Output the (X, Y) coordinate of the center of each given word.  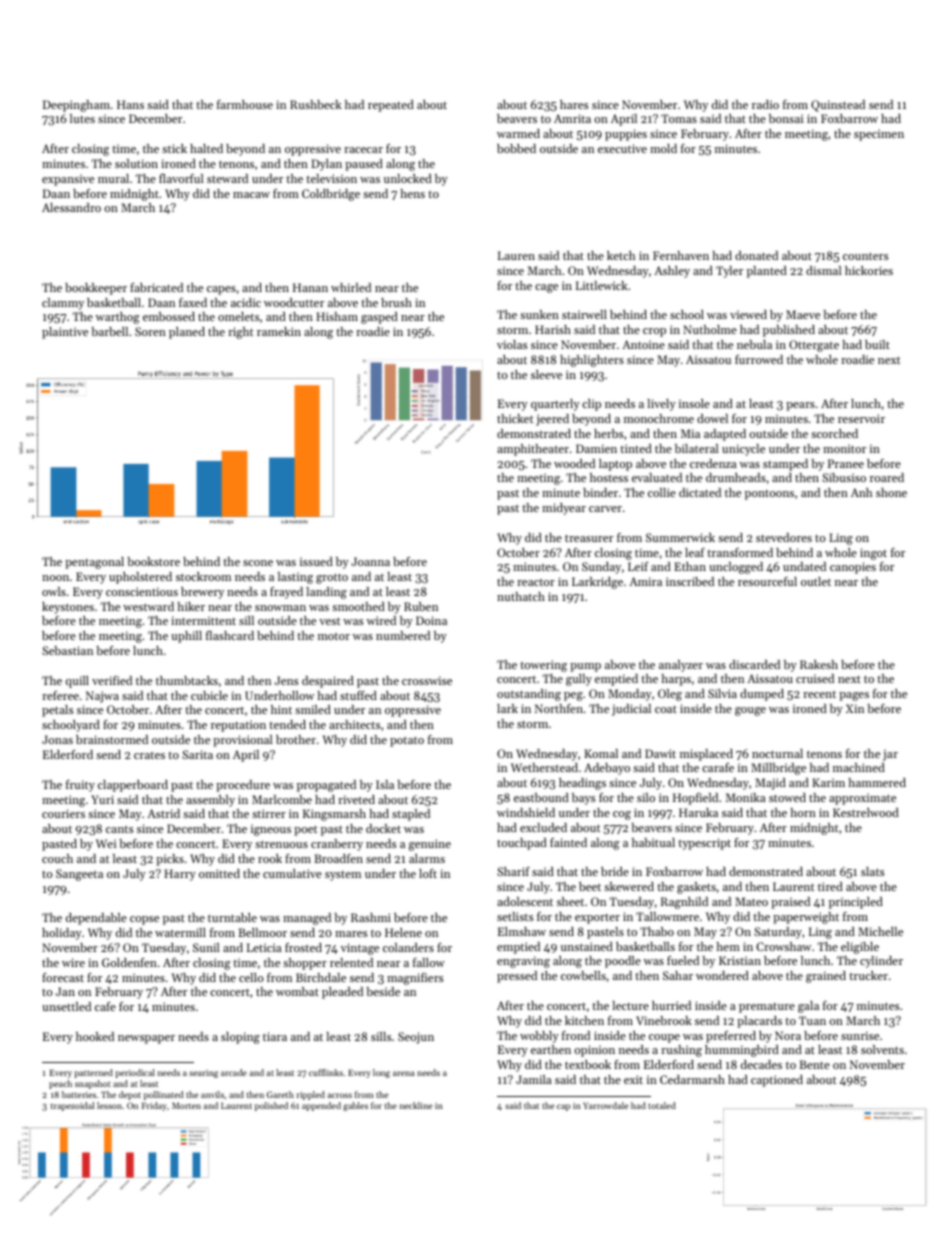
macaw (251, 195)
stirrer (269, 813)
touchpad (522, 844)
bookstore (153, 561)
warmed (518, 133)
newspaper (146, 1039)
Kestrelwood (866, 812)
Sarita (197, 754)
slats (872, 871)
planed (187, 333)
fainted (568, 842)
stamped (785, 465)
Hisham (337, 316)
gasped (379, 318)
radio (765, 104)
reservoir (861, 418)
